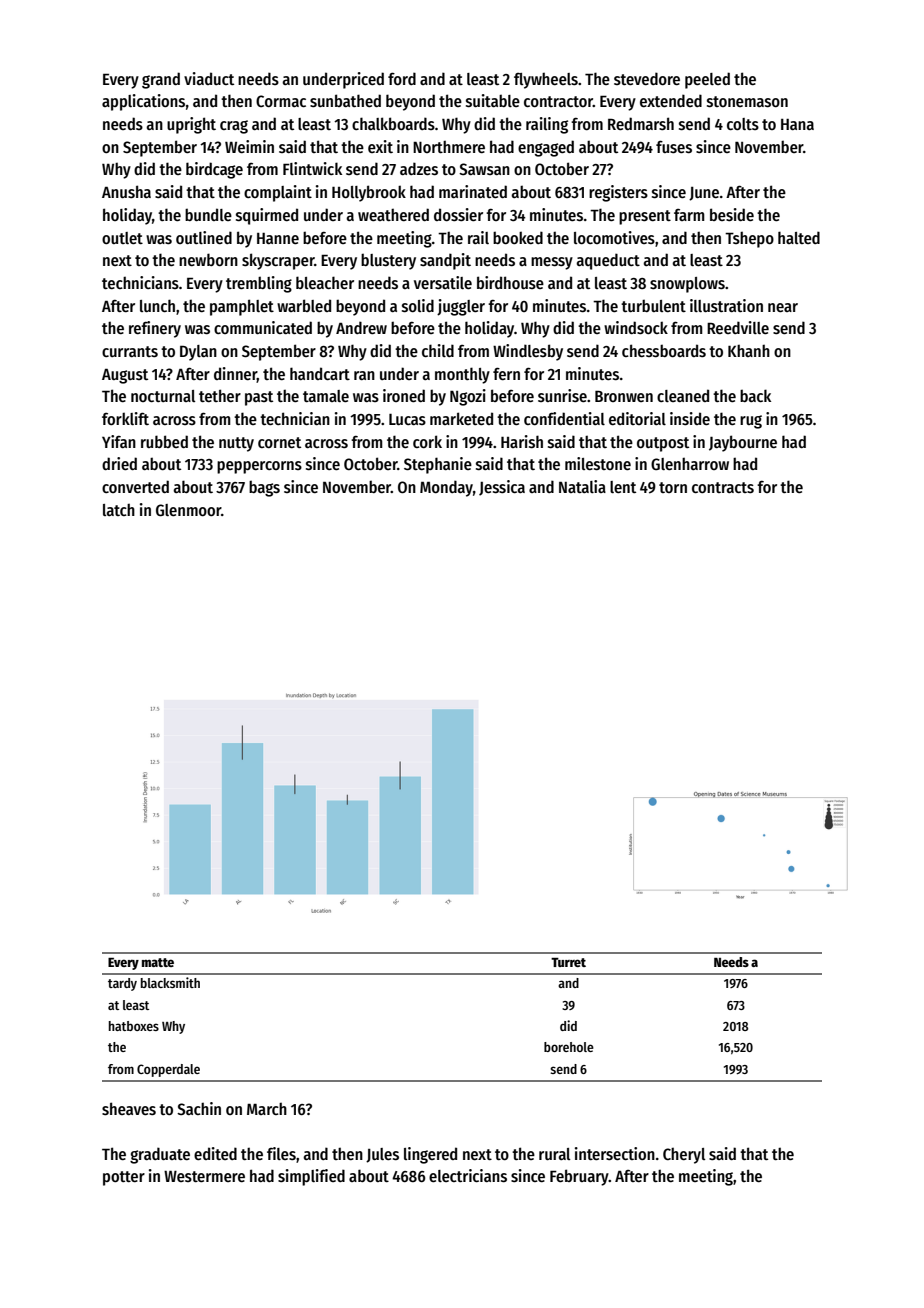  Describe the element at coordinates (749, 351) in the screenshot. I see `Khanh` at that location.
